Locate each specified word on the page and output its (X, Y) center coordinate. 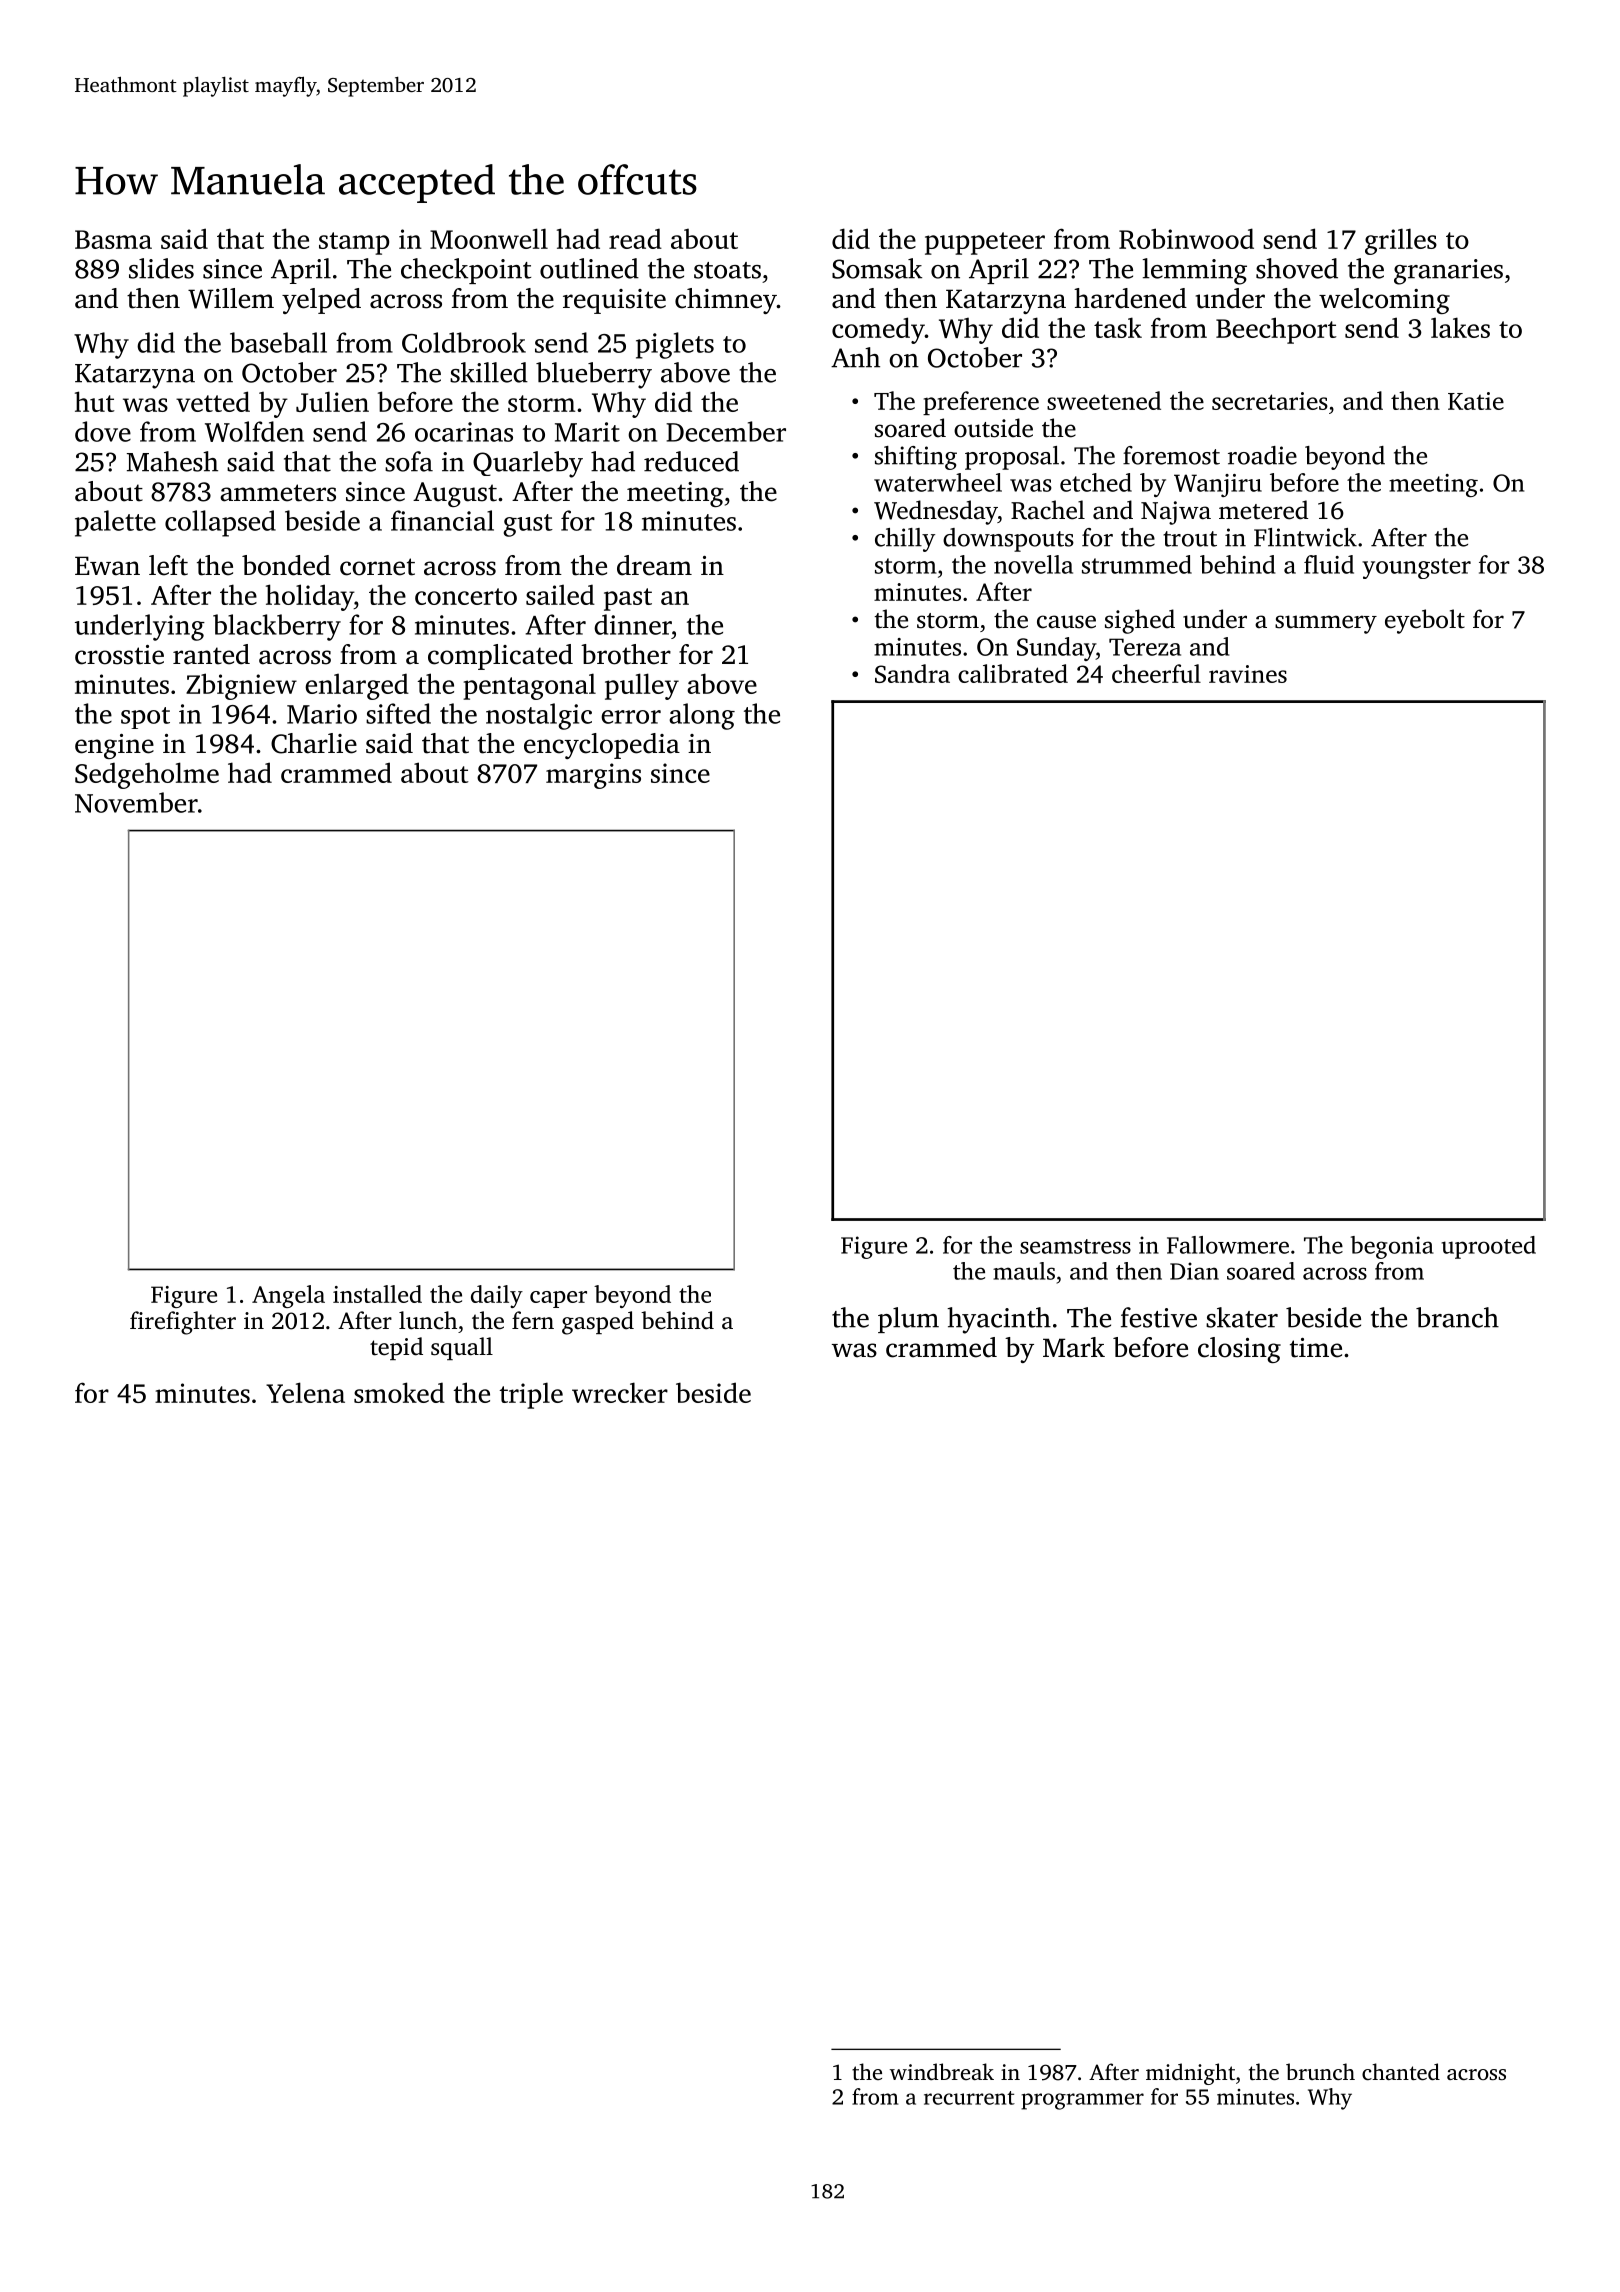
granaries (1448, 272)
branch (1457, 1317)
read (635, 238)
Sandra (912, 673)
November (136, 802)
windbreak (942, 2071)
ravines (1248, 674)
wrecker (620, 1392)
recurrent (969, 2098)
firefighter (183, 1323)
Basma (113, 239)
